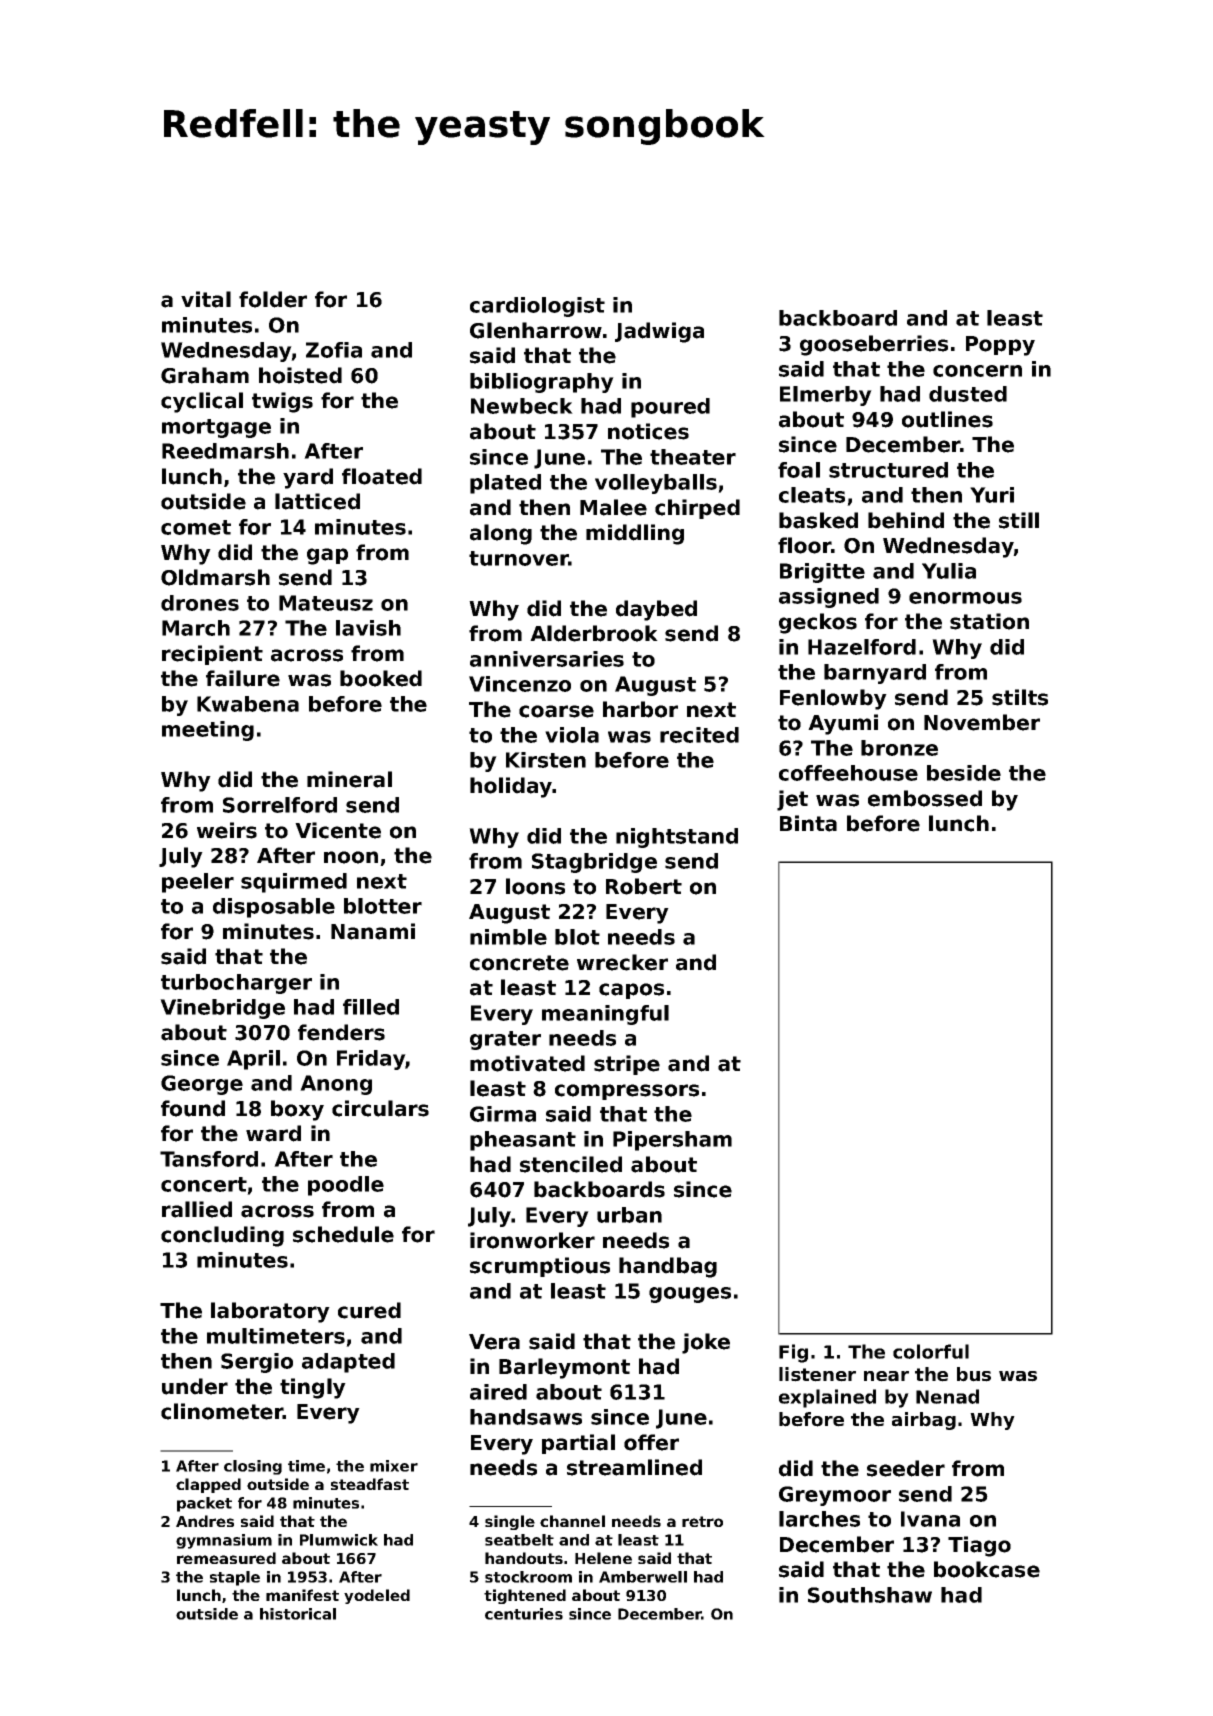 The image size is (1213, 1716). Describe the element at coordinates (808, 823) in the image. I see `Binta` at that location.
